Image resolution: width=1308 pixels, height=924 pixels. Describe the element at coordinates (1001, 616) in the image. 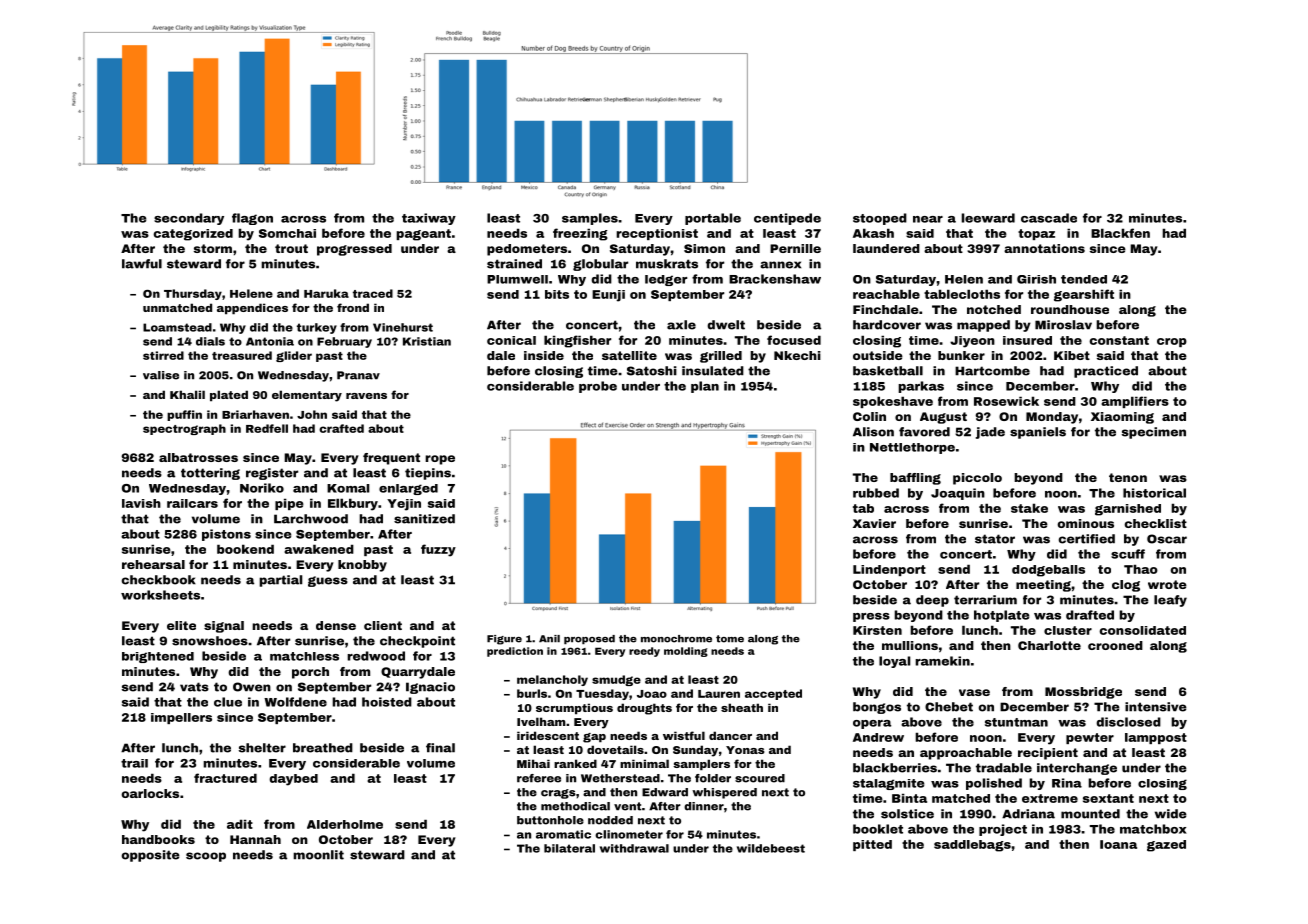

I see `hotplate` at that location.
